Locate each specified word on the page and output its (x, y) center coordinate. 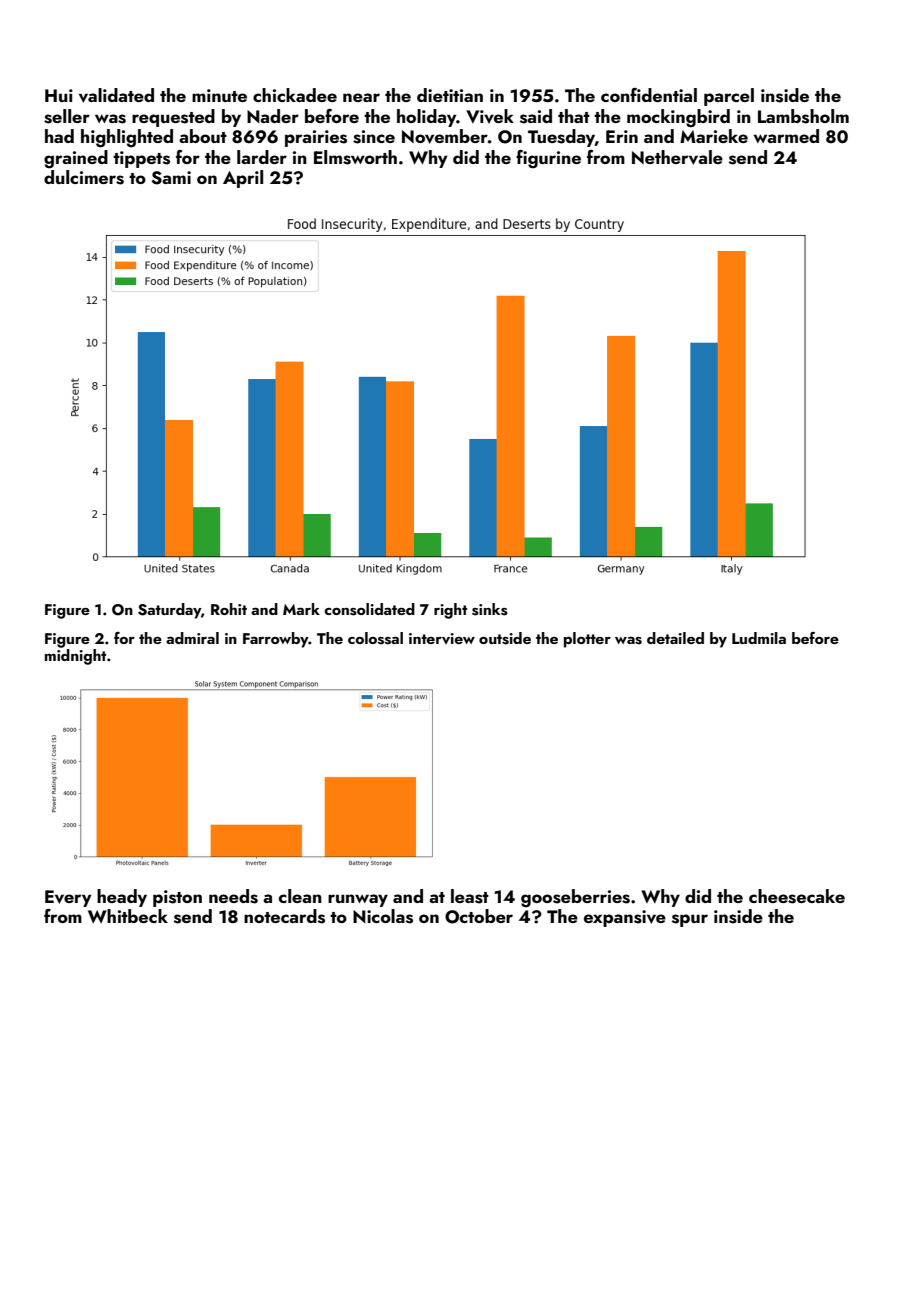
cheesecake (797, 896)
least (470, 896)
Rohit (229, 609)
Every (68, 898)
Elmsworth (355, 157)
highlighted (127, 138)
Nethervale (677, 157)
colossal (375, 638)
